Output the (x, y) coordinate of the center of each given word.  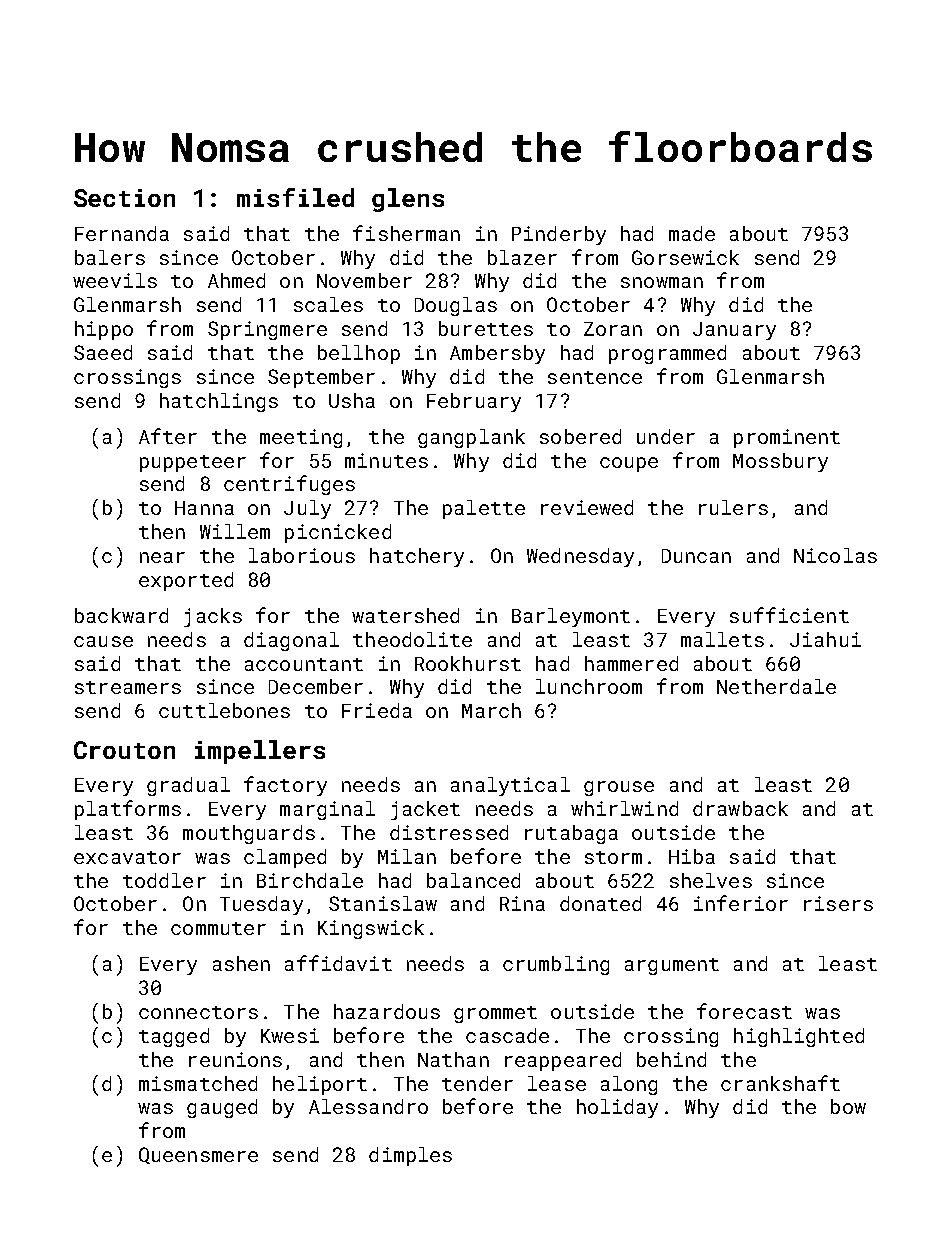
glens (408, 200)
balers (110, 257)
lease (557, 1083)
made (692, 233)
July (307, 509)
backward (121, 615)
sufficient (789, 615)
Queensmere (198, 1155)
